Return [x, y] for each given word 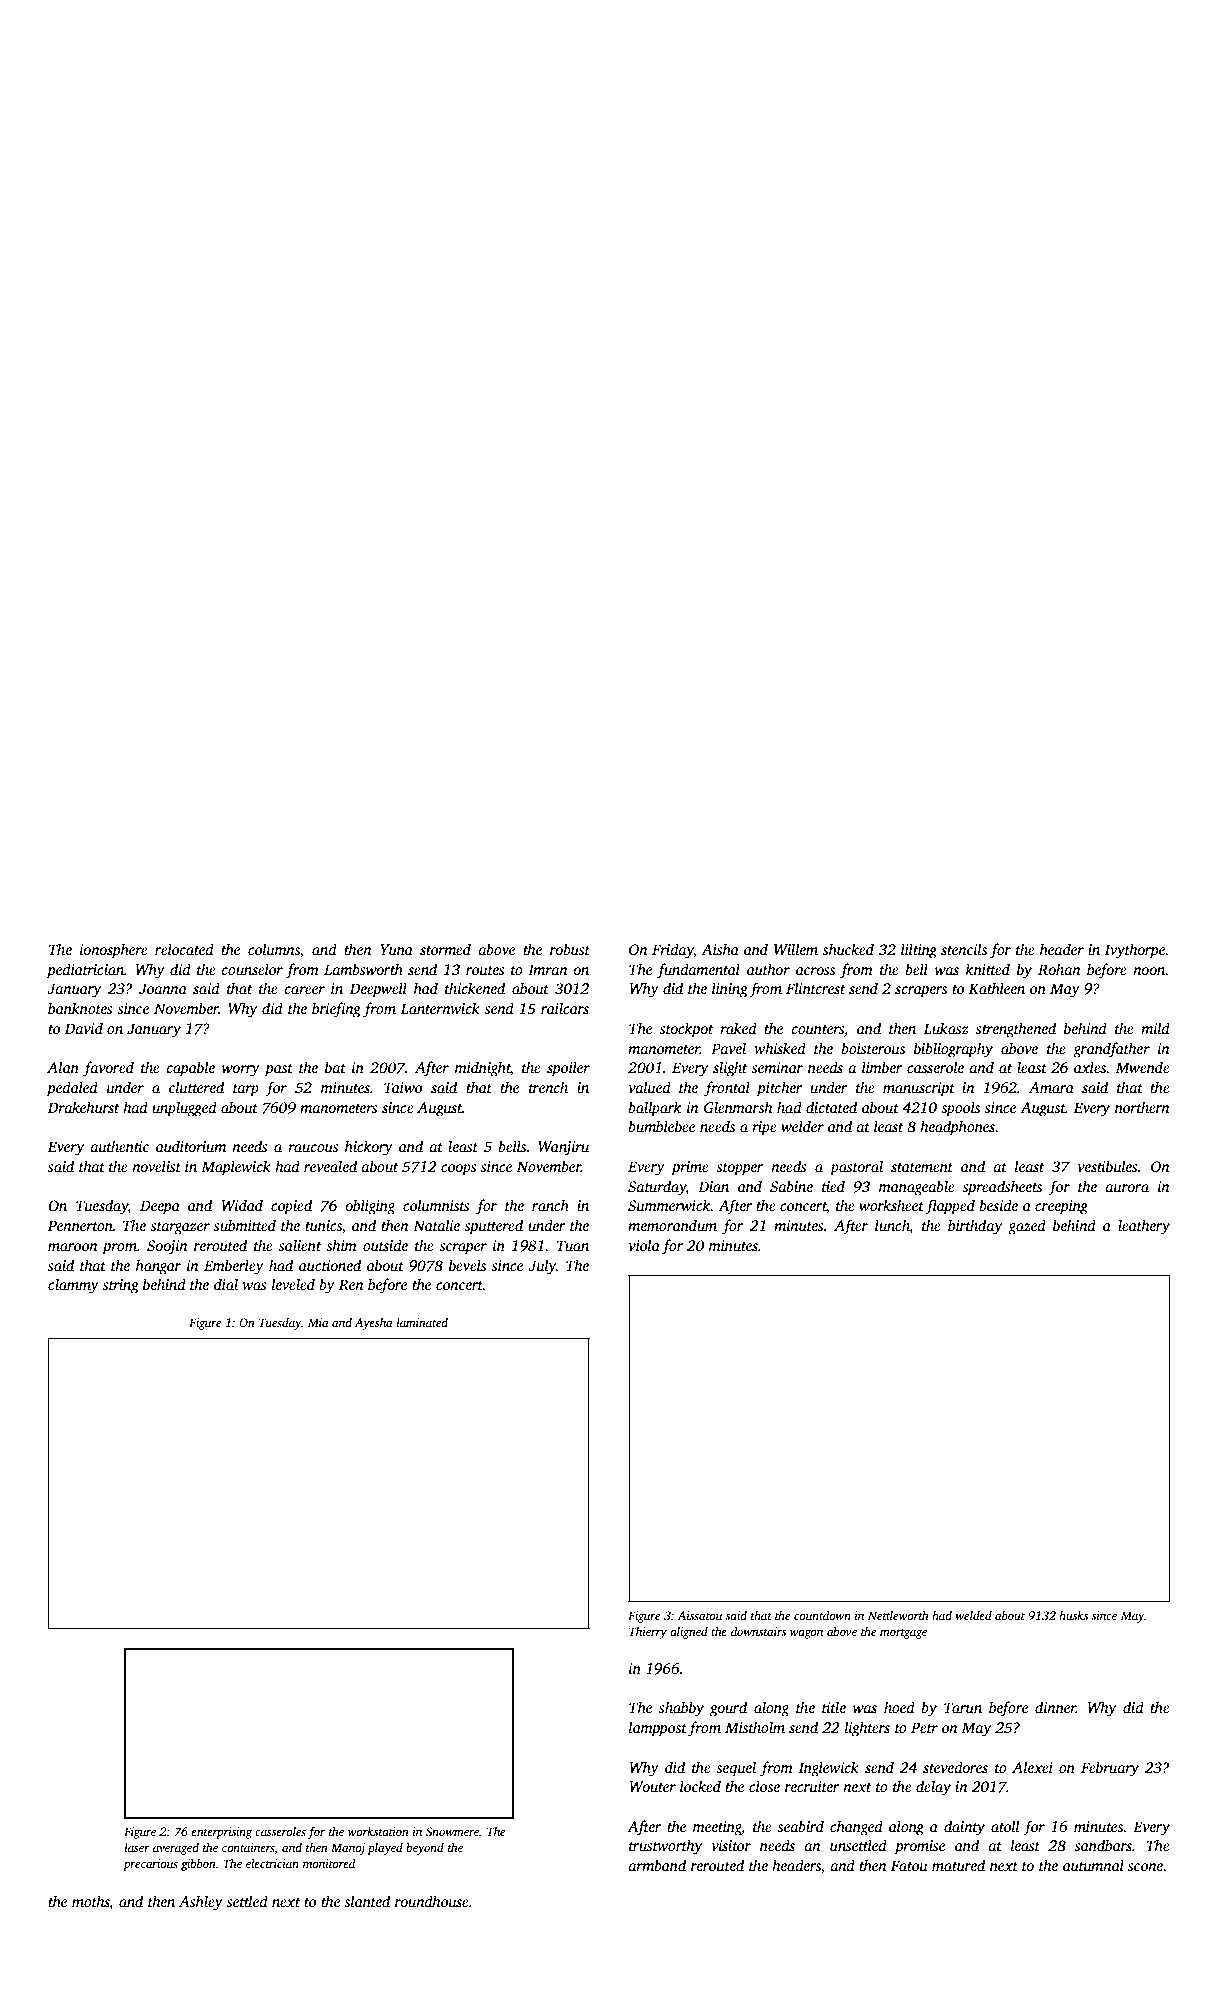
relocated [184, 949]
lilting [919, 951]
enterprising [221, 1833]
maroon [73, 1247]
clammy [73, 1286]
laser [137, 1847]
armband [657, 1865]
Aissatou [699, 1615]
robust [570, 949]
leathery [1144, 1227]
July [542, 1267]
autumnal [1093, 1865]
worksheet [891, 1205]
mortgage [903, 1634]
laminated [422, 1322]
